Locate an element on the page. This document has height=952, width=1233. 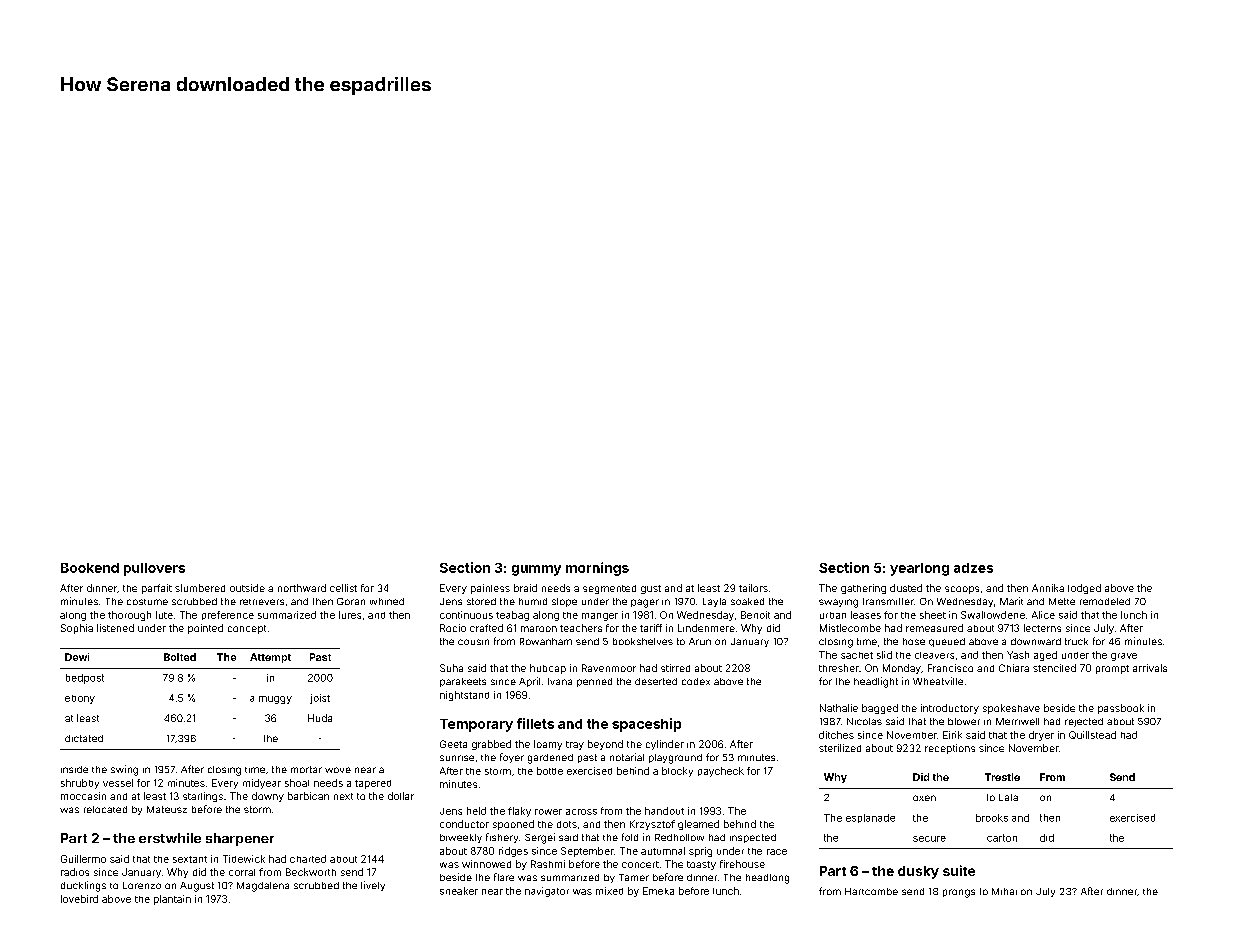
prongs is located at coordinates (959, 893).
